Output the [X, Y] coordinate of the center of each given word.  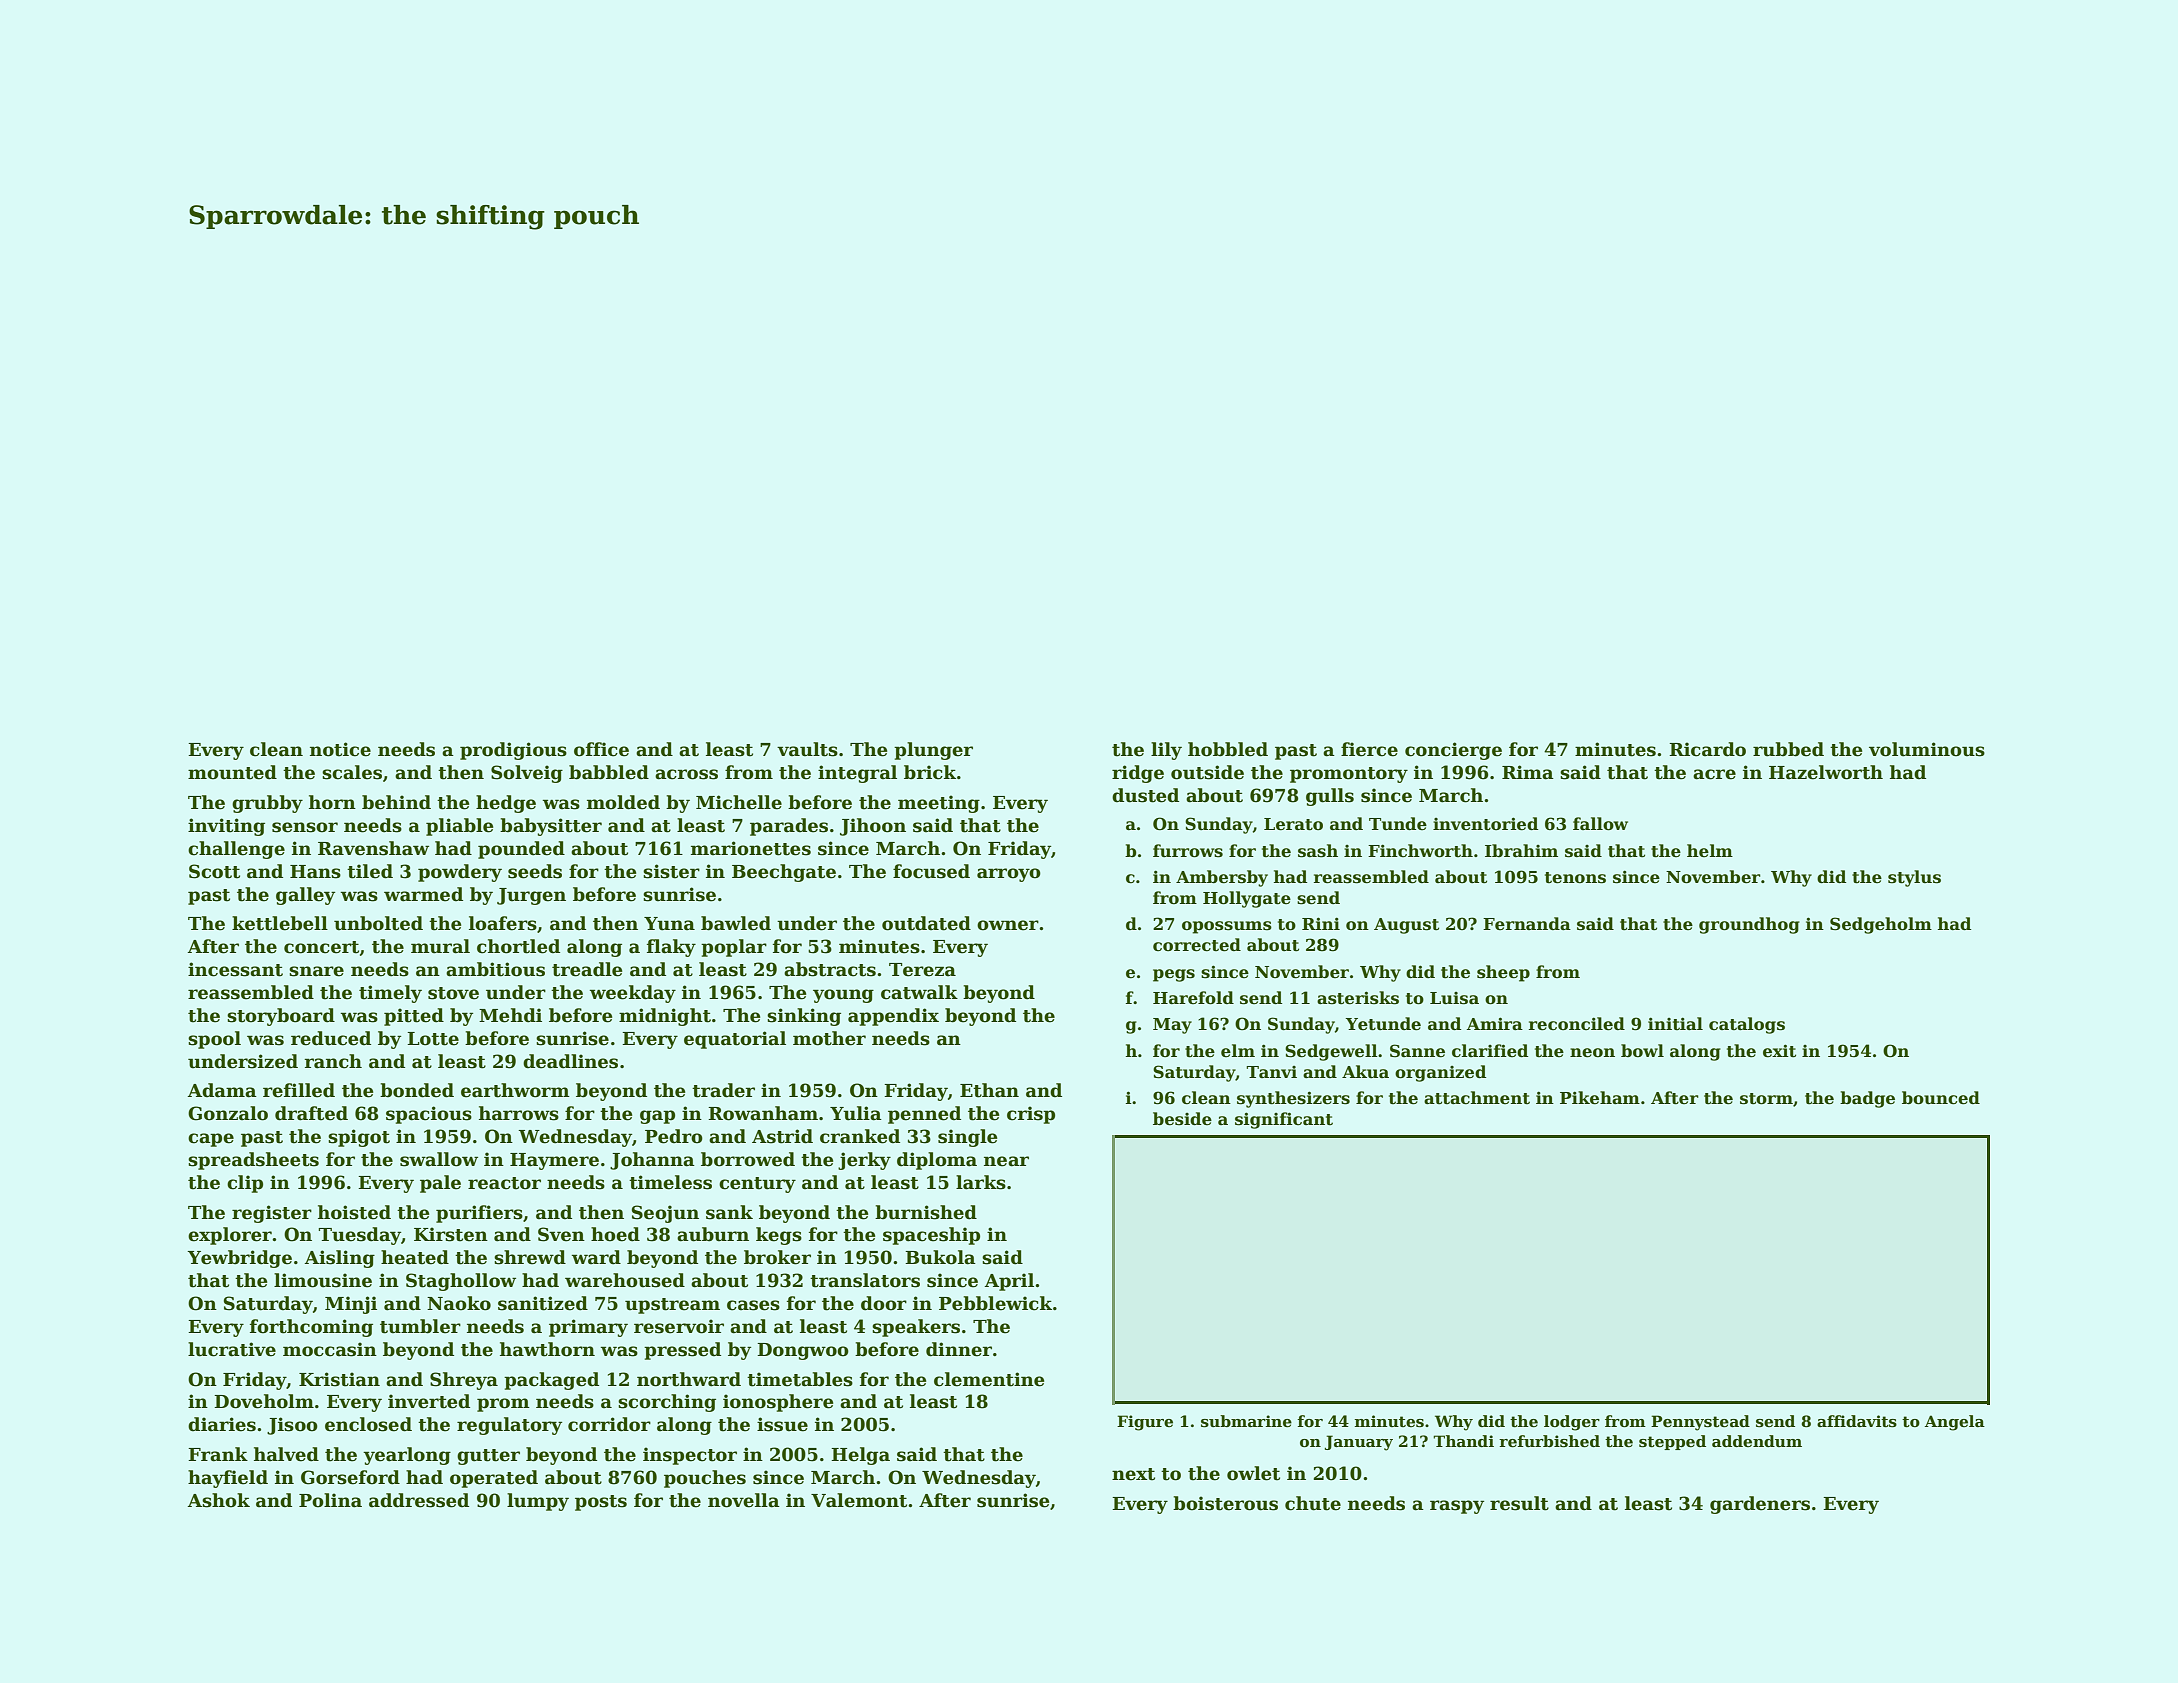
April [1009, 1282]
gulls [1330, 797]
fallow [1600, 824]
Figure [1145, 1423]
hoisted [354, 1212]
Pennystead [1700, 1423]
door [884, 1303]
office [601, 749]
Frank [218, 1454]
